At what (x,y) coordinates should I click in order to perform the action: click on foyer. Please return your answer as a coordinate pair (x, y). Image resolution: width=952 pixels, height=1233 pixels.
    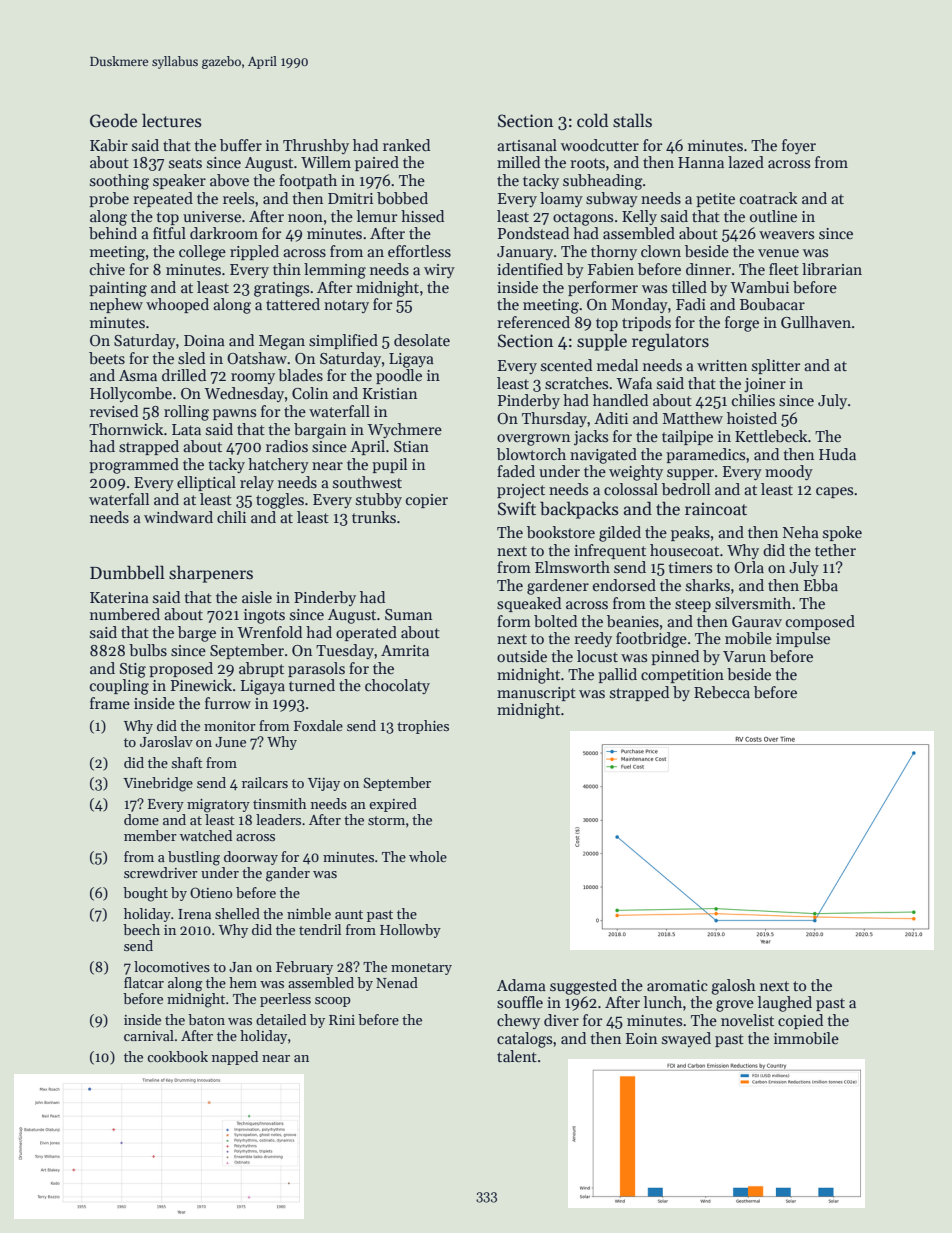
    Looking at the image, I should click on (799, 146).
